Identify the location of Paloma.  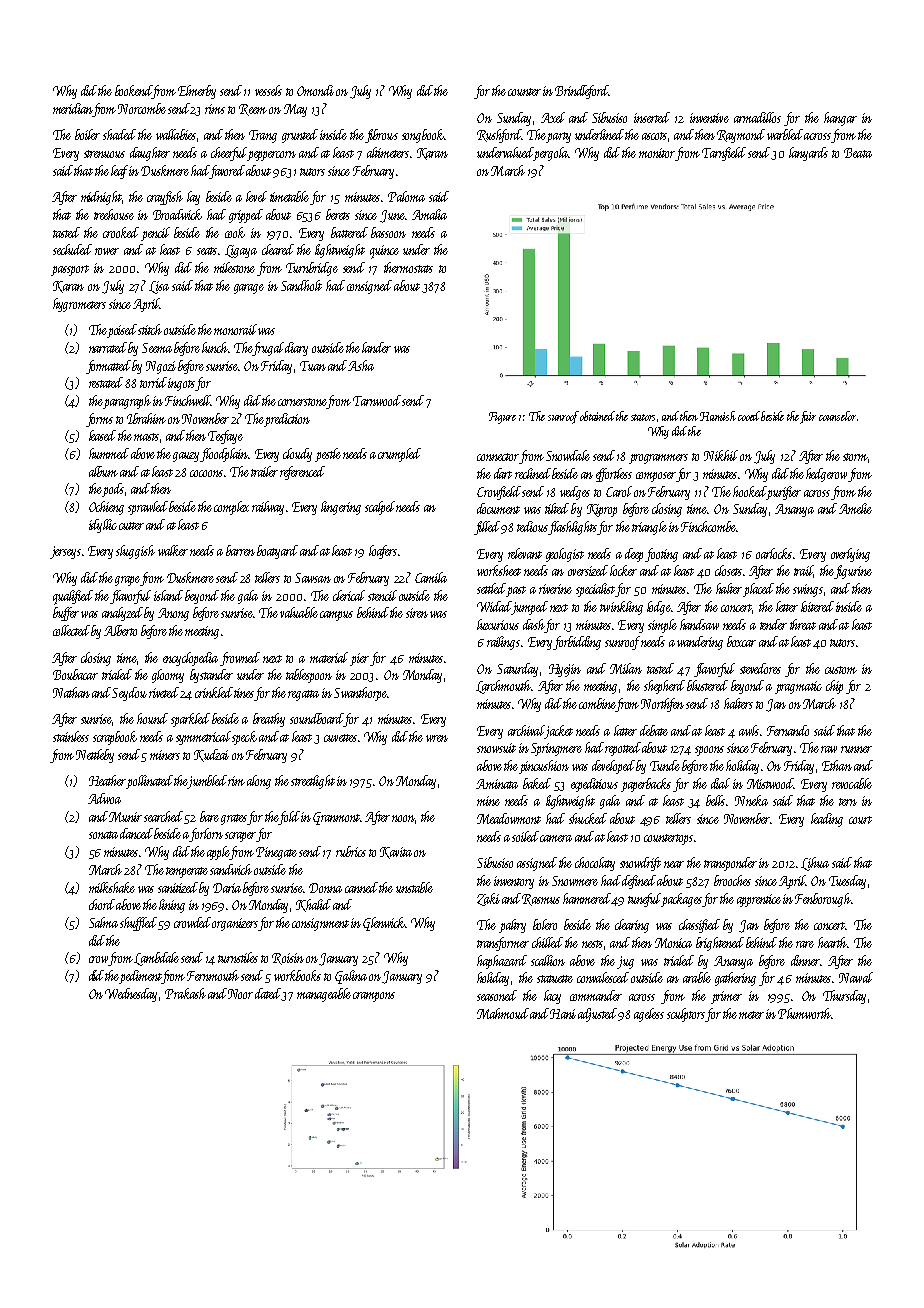
(406, 196).
